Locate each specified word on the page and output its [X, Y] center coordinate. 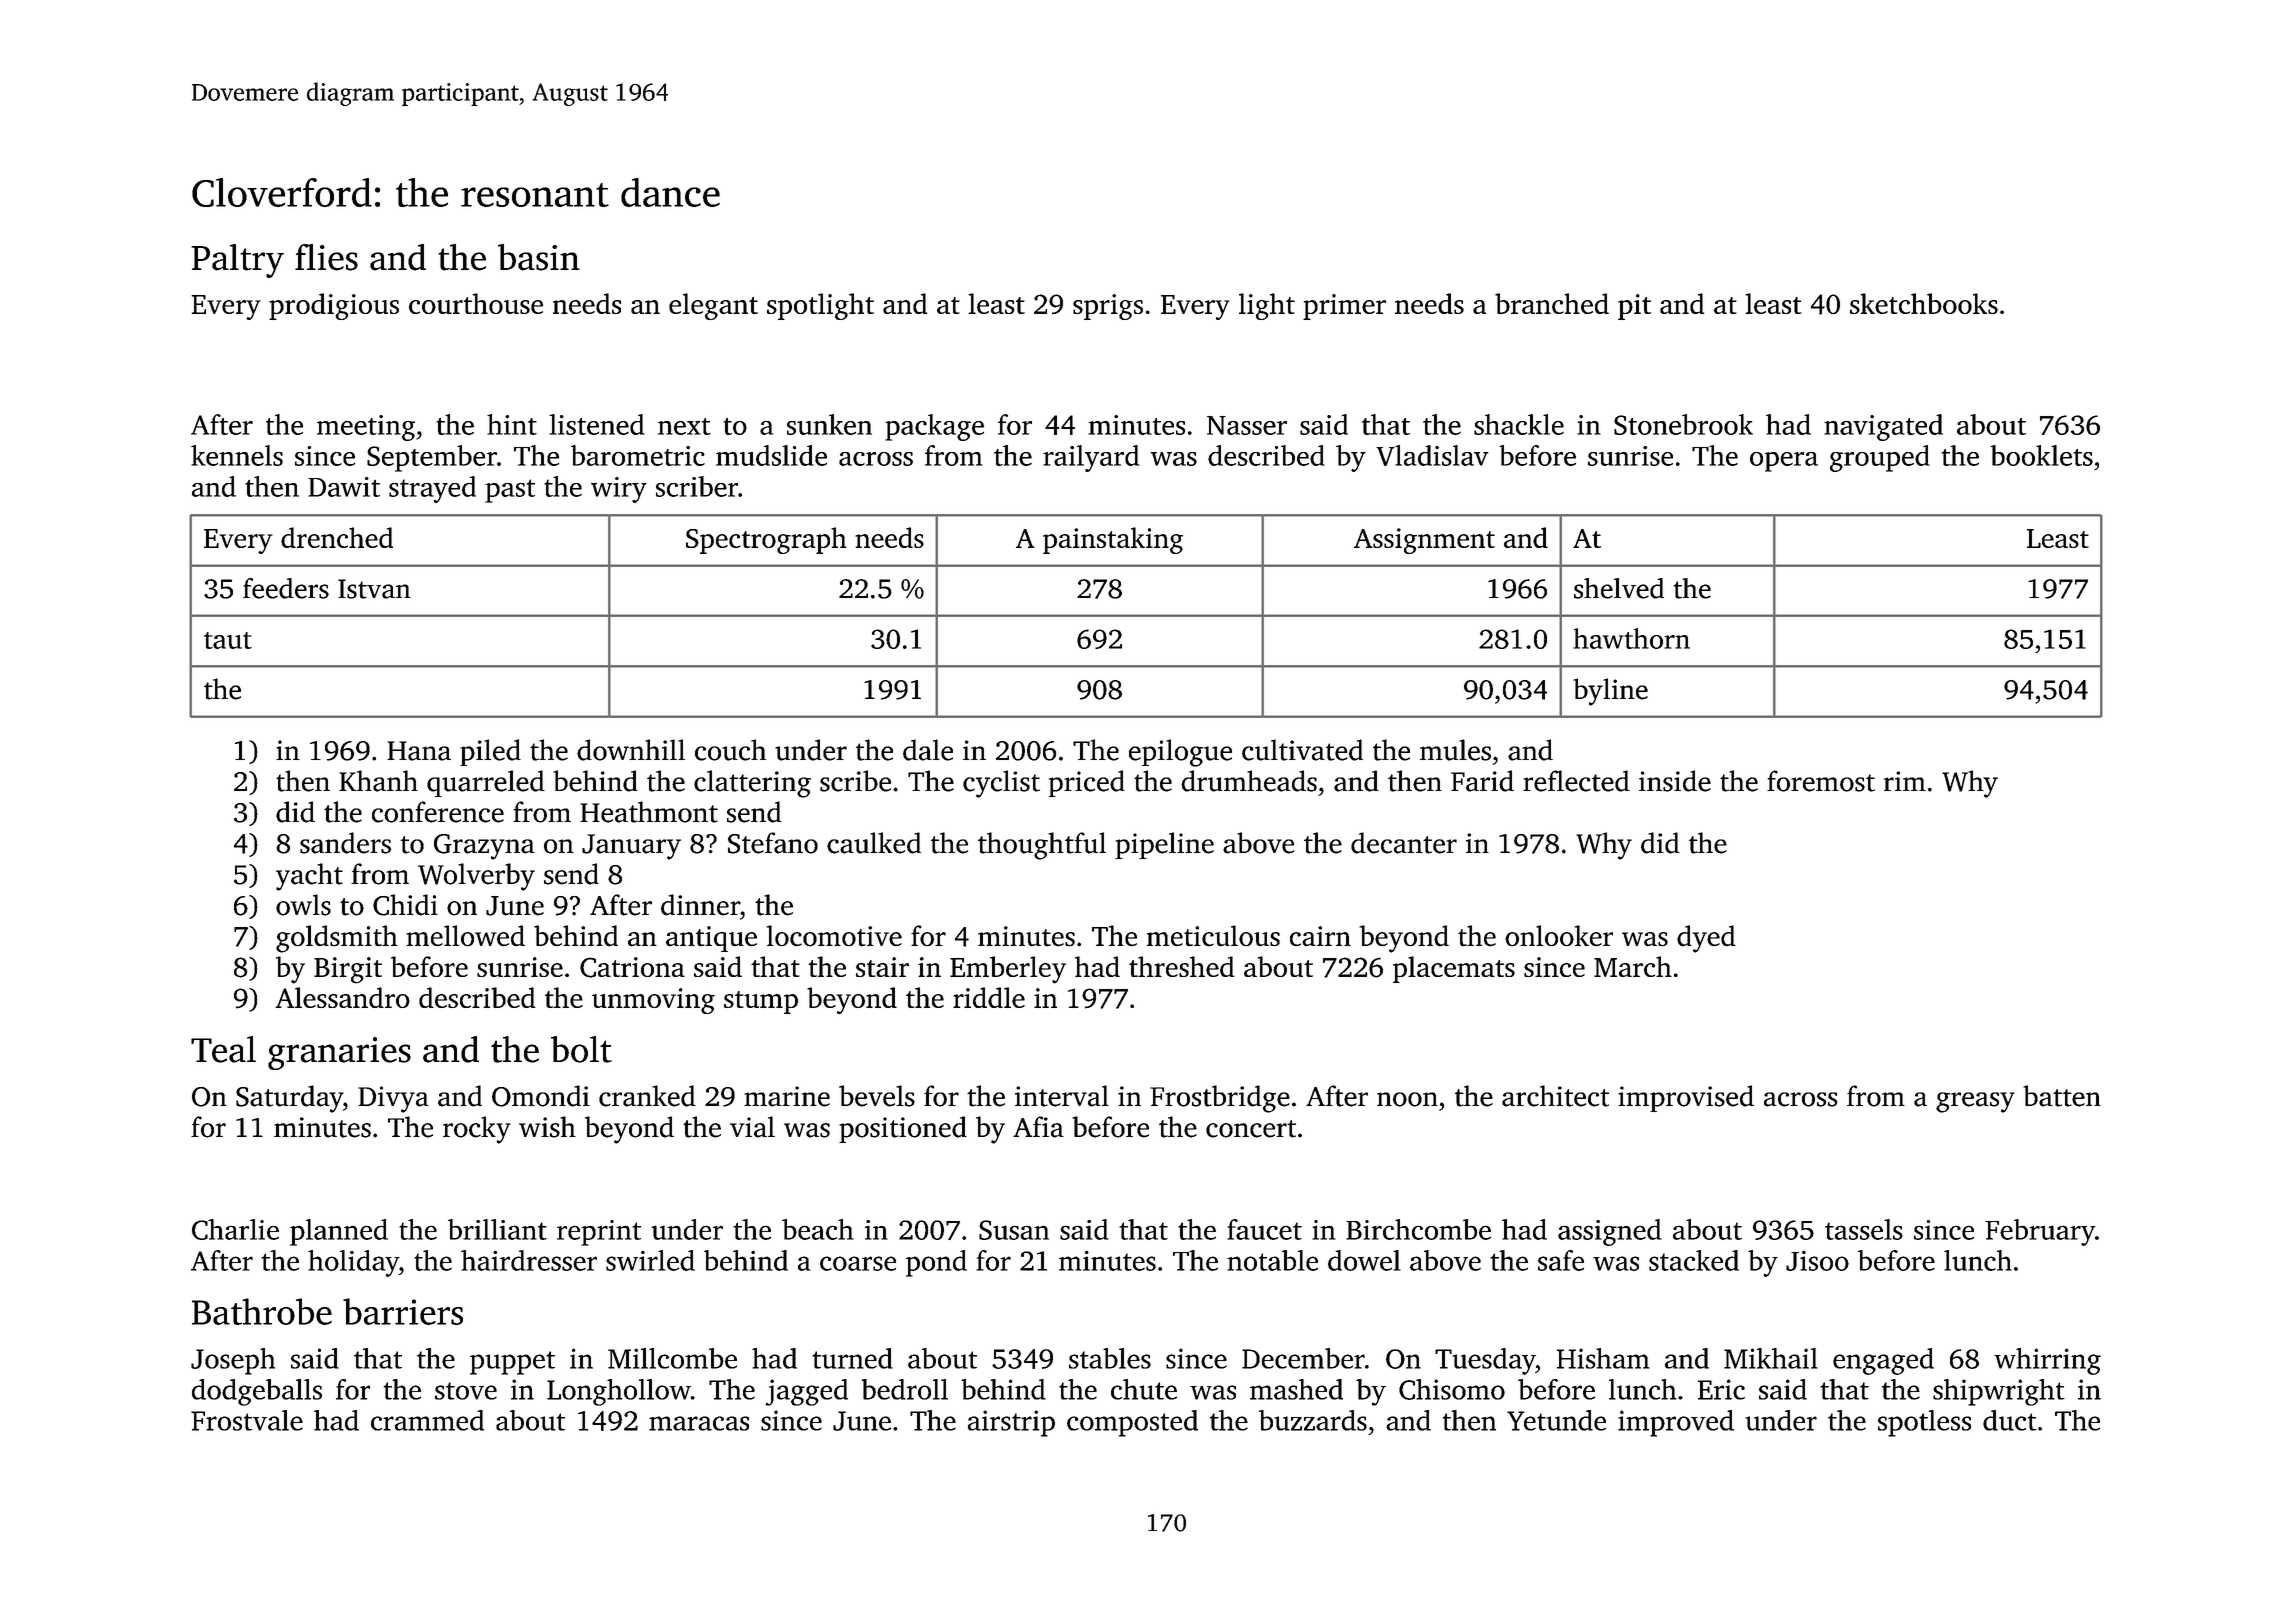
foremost [1821, 781]
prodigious [334, 306]
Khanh [378, 781]
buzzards [1313, 1420]
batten [2062, 1096]
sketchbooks [1924, 303]
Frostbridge [1220, 1099]
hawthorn [1631, 638]
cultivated [1302, 750]
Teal [223, 1049]
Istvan [374, 589]
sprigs [1108, 307]
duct [2010, 1420]
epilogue [1180, 753]
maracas [699, 1423]
